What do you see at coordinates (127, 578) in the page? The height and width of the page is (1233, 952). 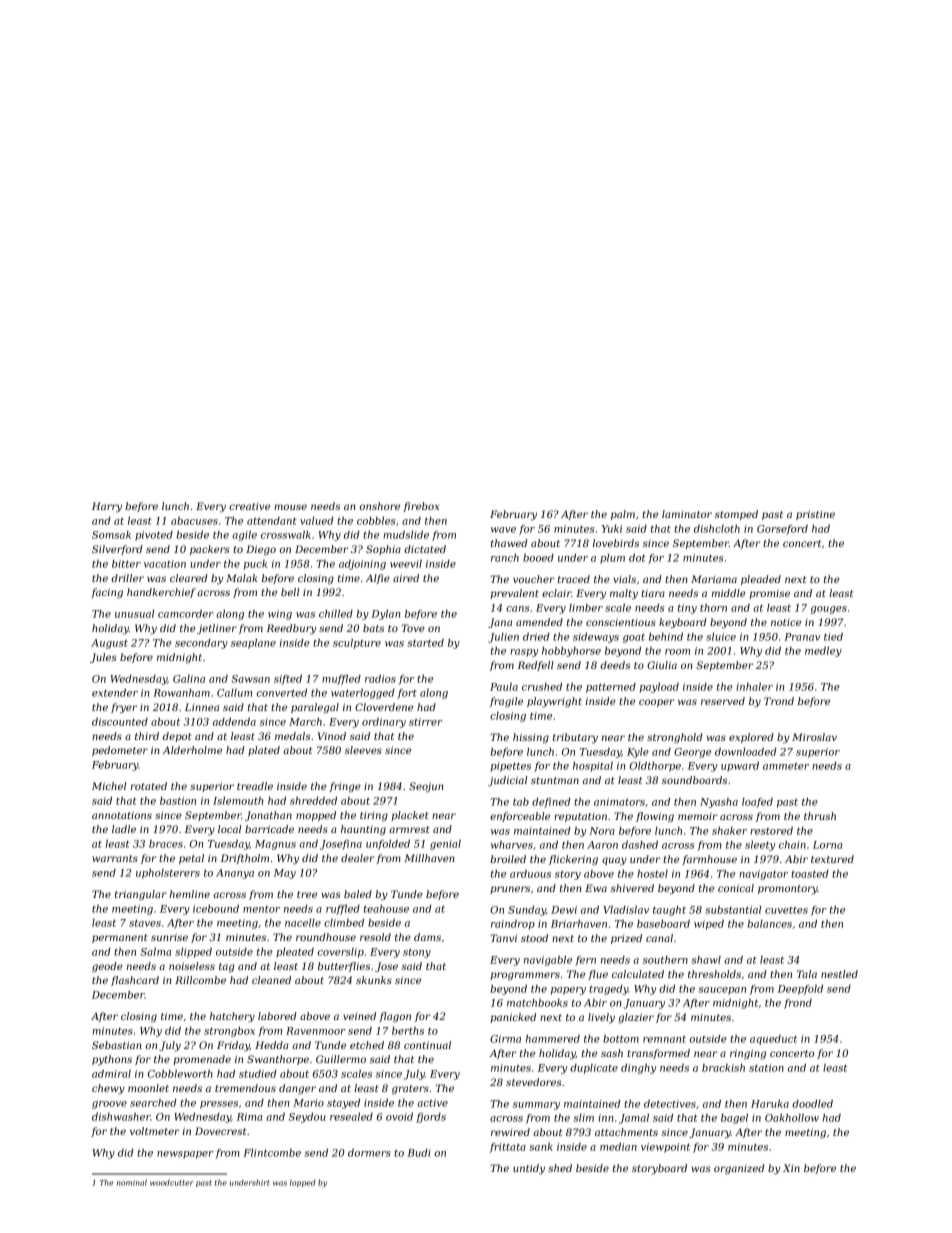 I see `driller` at bounding box center [127, 578].
